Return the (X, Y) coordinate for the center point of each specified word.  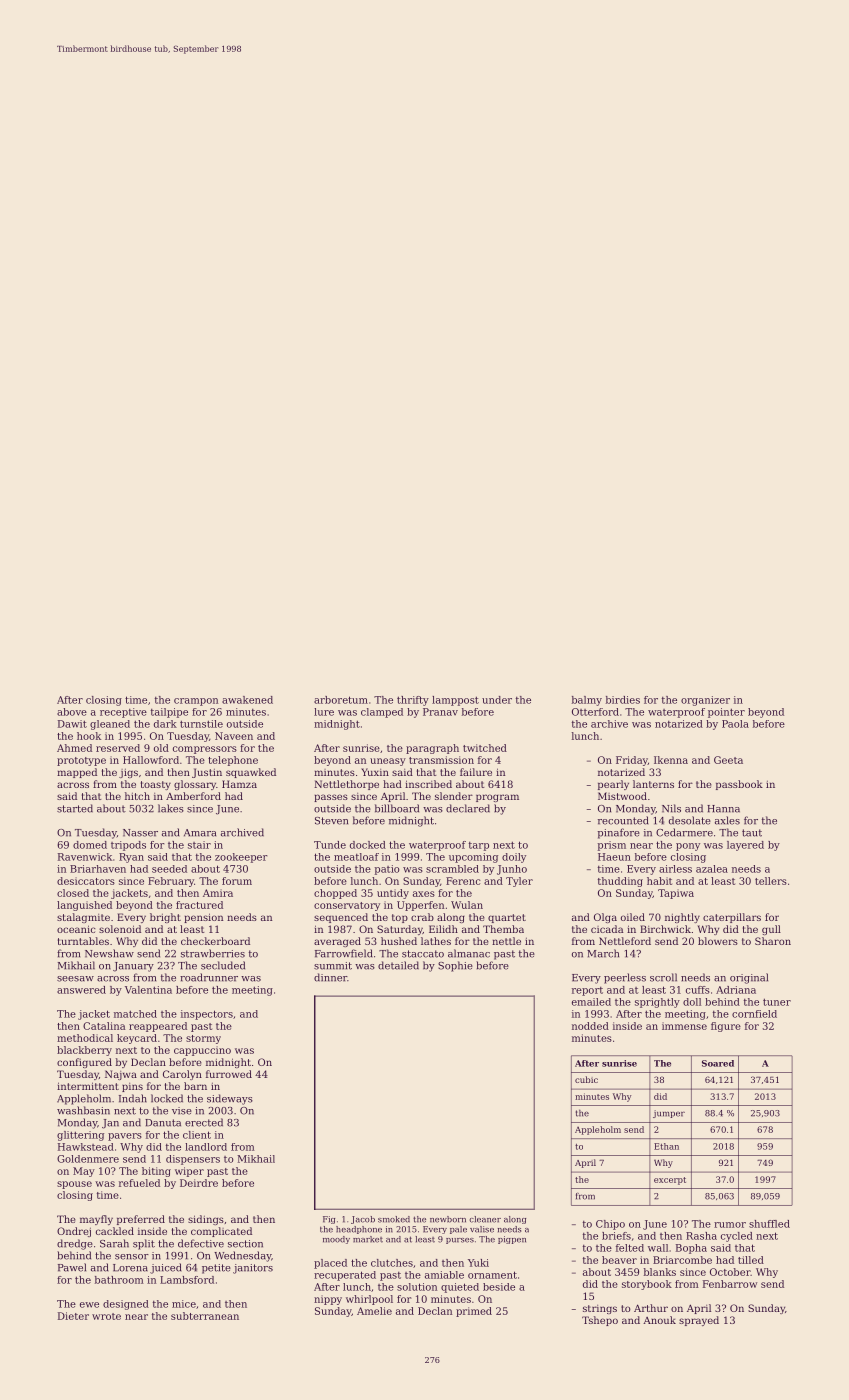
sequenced (341, 918)
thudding (620, 882)
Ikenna (671, 760)
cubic (586, 1079)
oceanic (76, 929)
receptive (123, 713)
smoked (394, 1219)
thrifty (413, 701)
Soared (718, 1063)
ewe (89, 1305)
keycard (137, 1039)
